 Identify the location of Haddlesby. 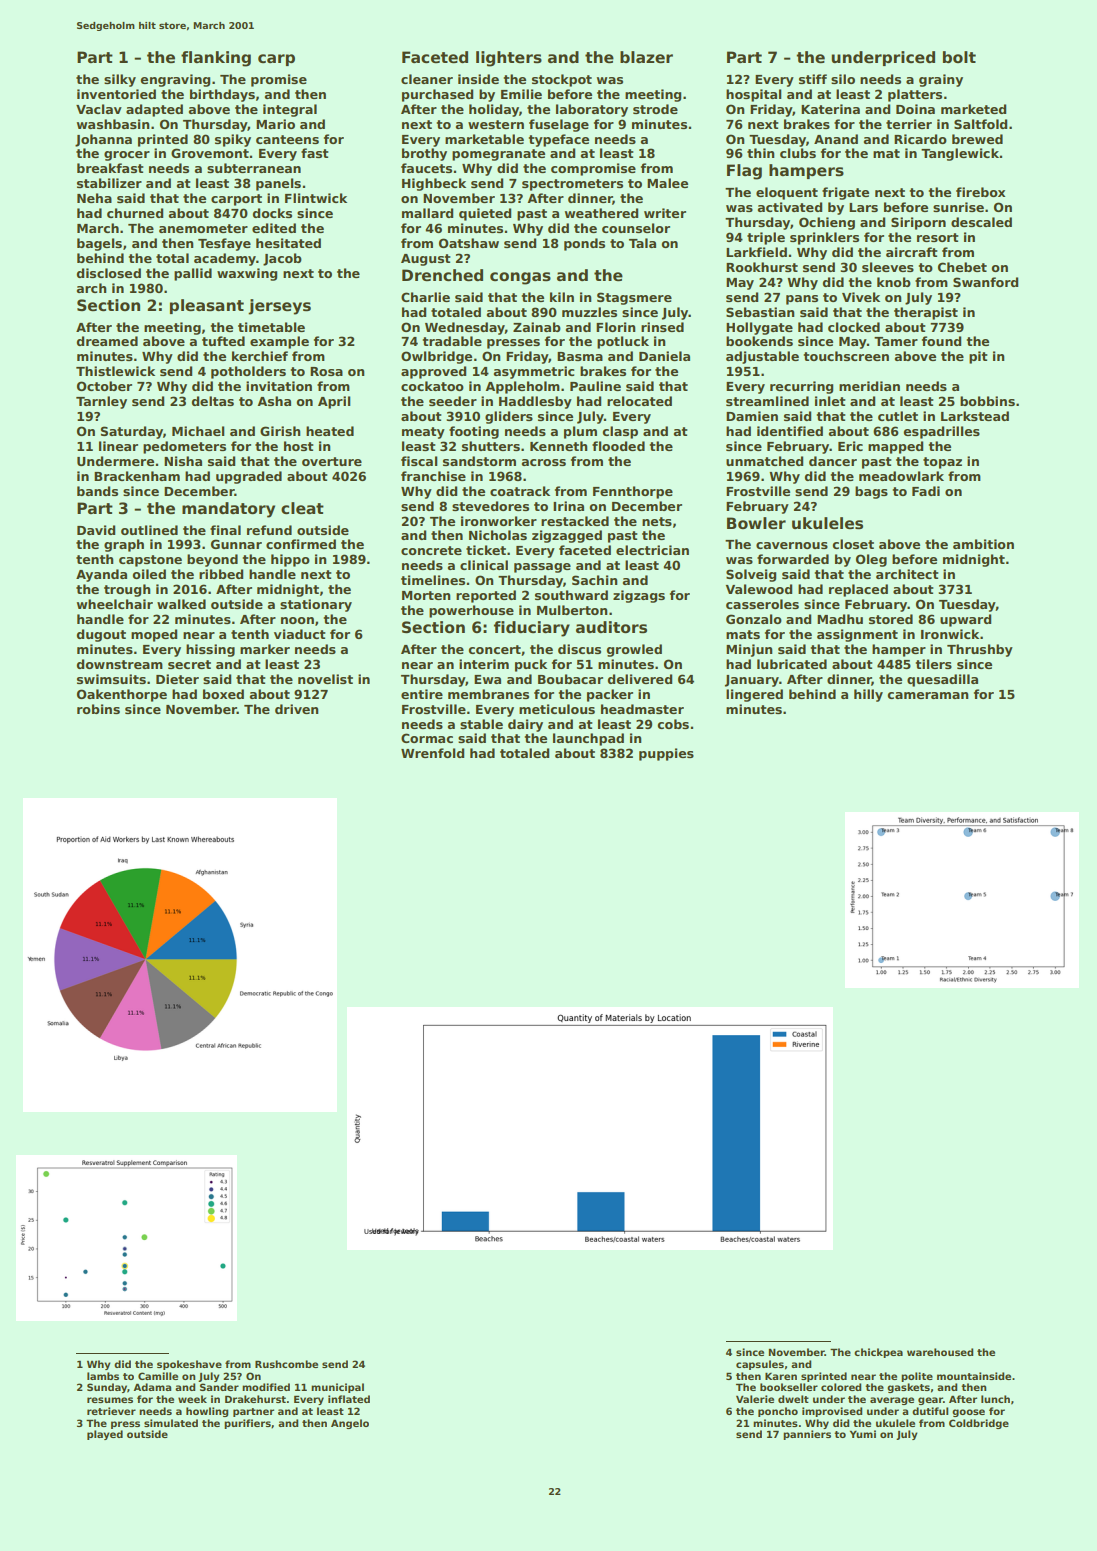
(535, 402).
